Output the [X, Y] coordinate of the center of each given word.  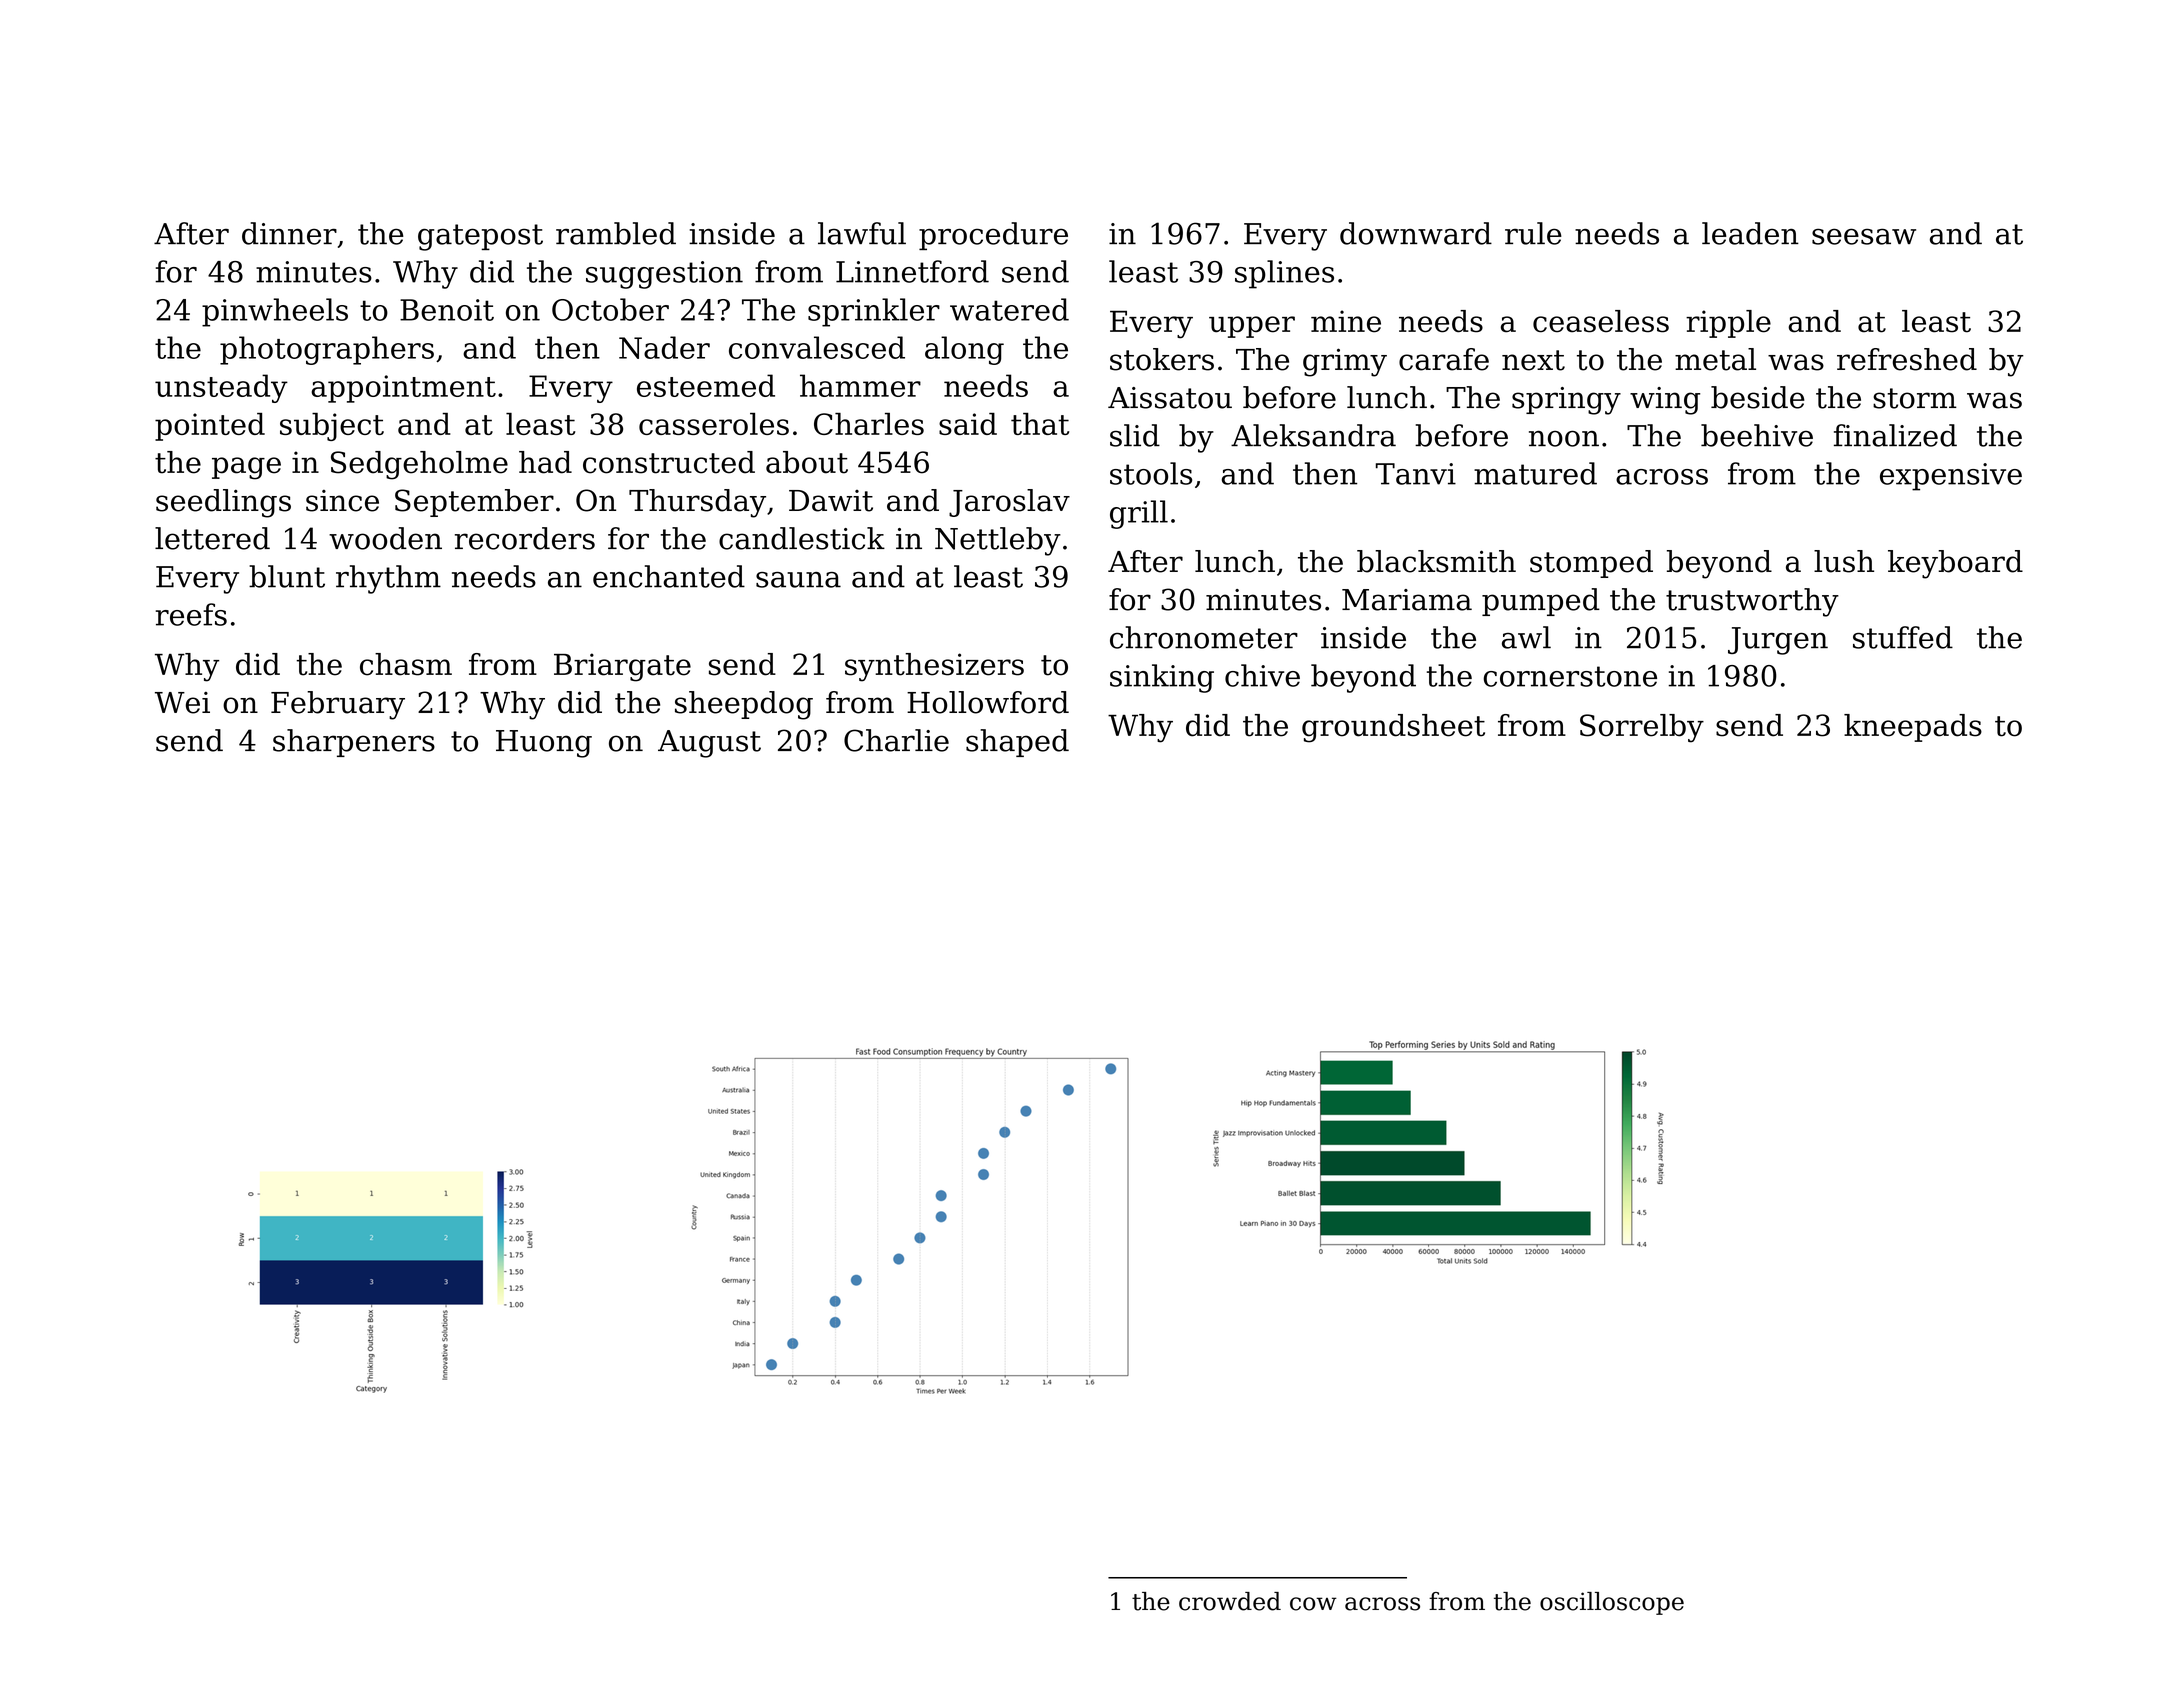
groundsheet [1393, 728]
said [968, 424]
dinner [289, 233]
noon [1564, 438]
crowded [1230, 1601]
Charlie [896, 740]
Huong [544, 744]
